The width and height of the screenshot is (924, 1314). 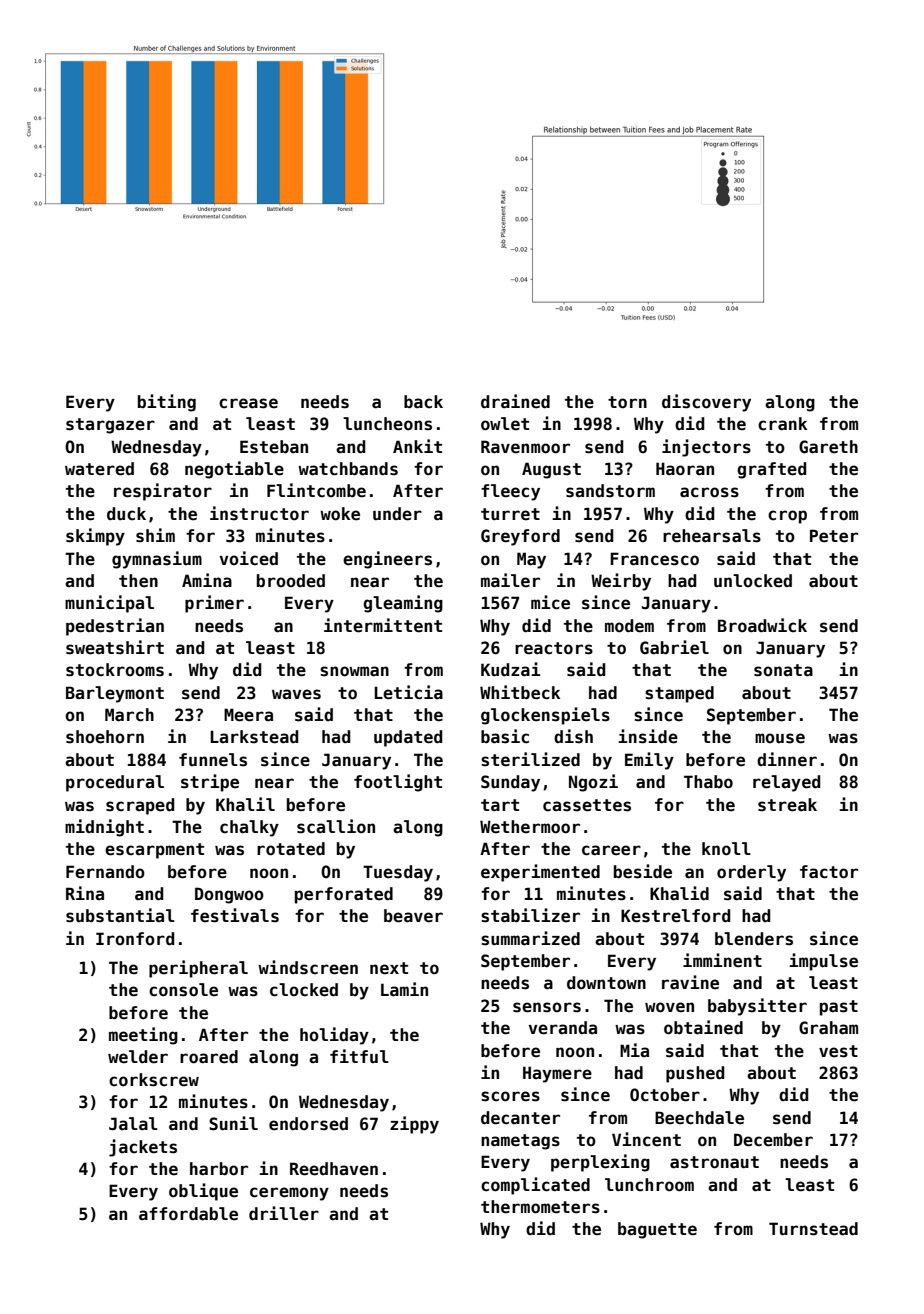 What do you see at coordinates (540, 1207) in the screenshot?
I see `thermometers` at bounding box center [540, 1207].
